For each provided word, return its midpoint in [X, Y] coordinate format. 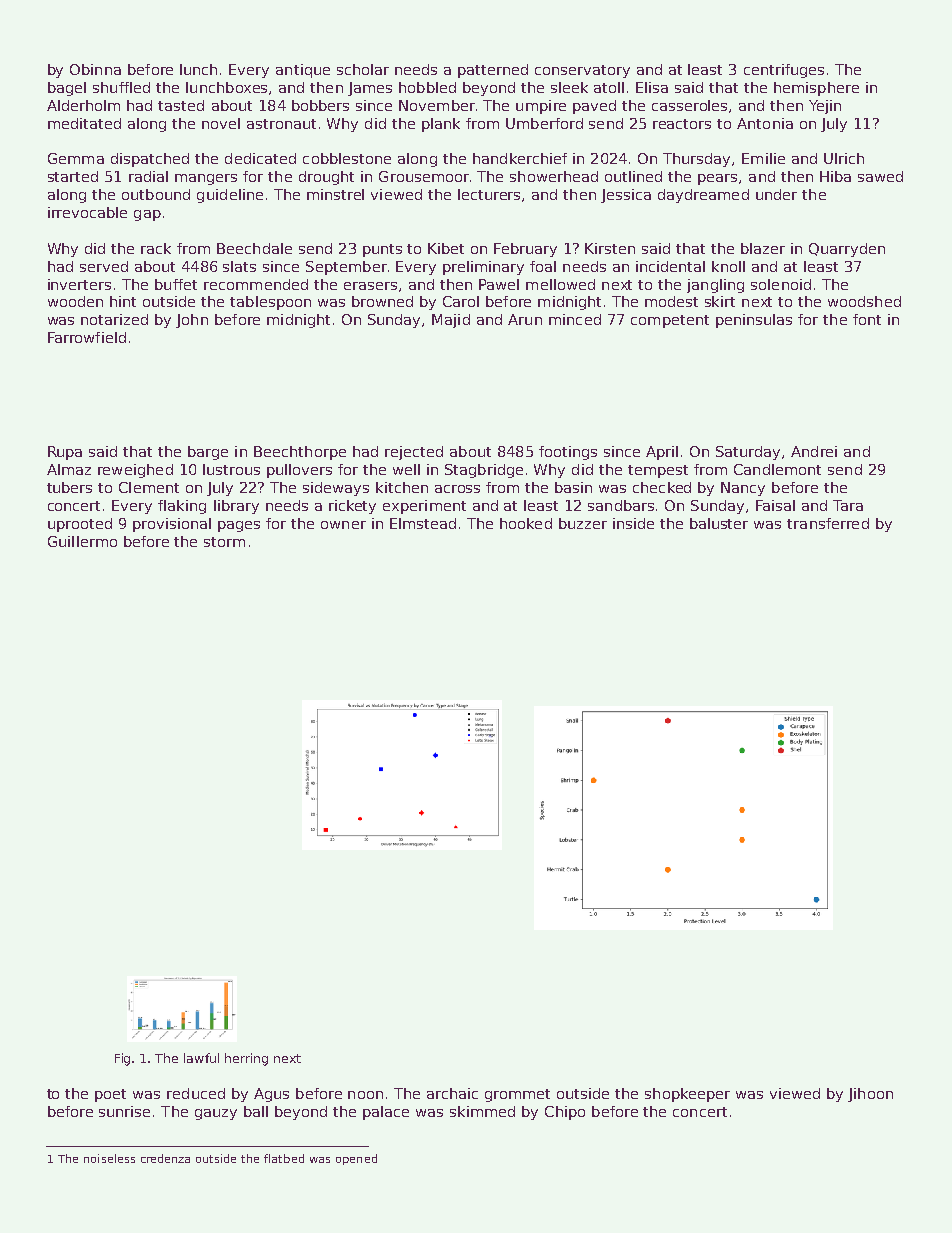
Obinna [95, 69]
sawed [880, 176]
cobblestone [347, 158]
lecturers [489, 194]
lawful [201, 1058]
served [104, 266]
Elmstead [423, 523]
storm [224, 542]
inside [633, 523]
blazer [763, 248]
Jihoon [870, 1095]
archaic [452, 1093]
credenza [165, 1158]
